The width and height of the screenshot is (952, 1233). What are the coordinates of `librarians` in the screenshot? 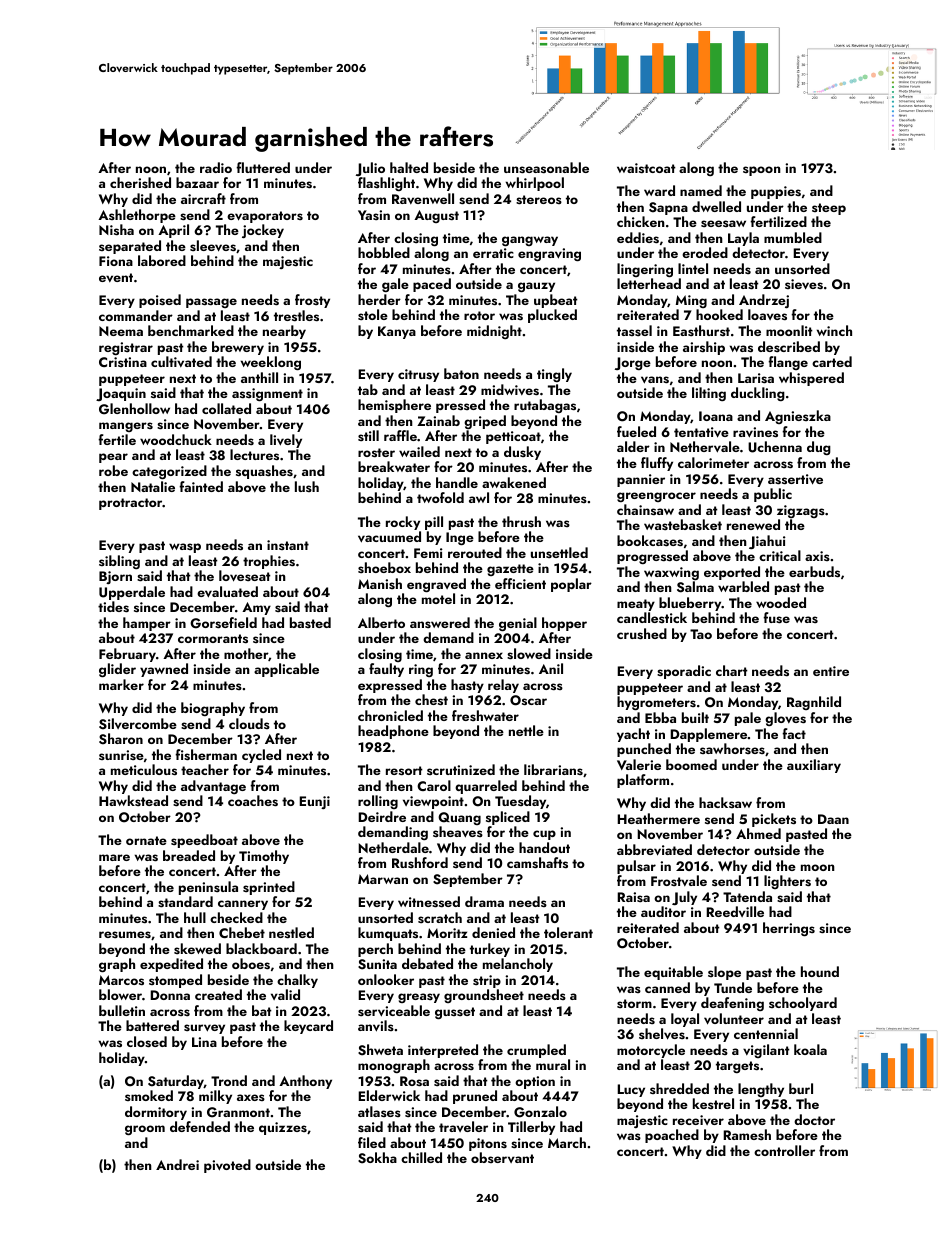 It's located at (553, 769).
